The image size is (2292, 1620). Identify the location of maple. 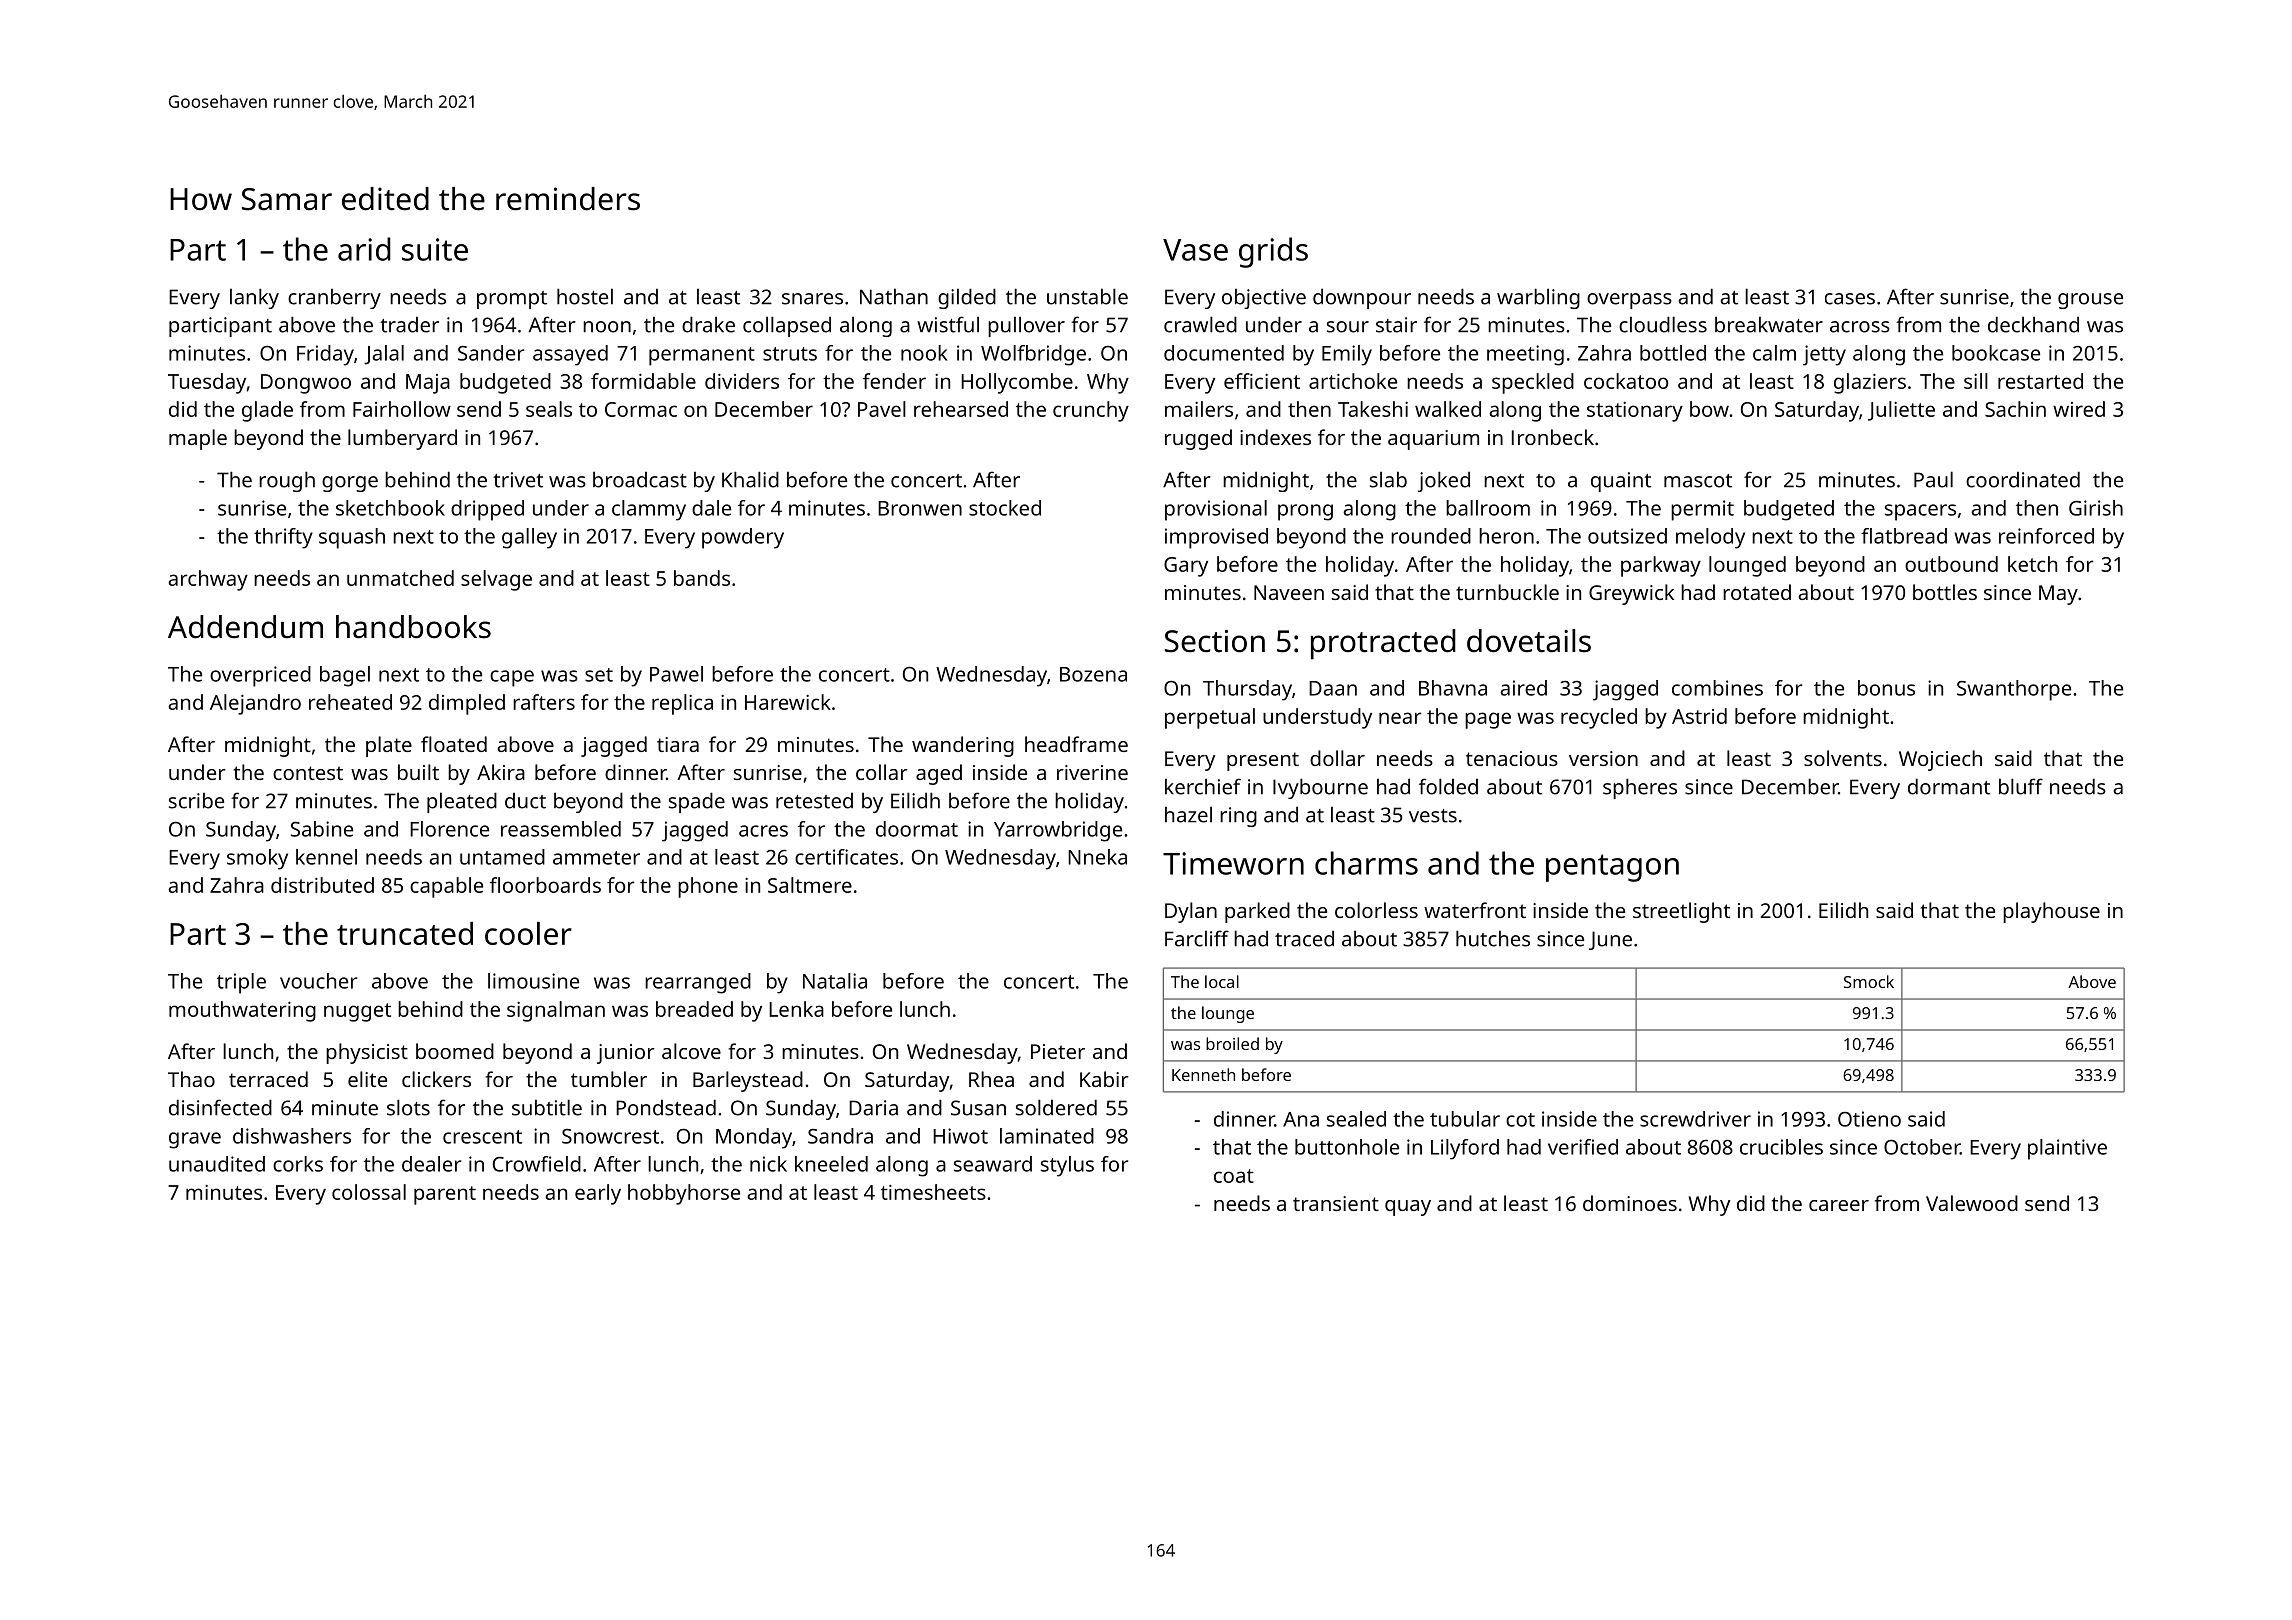
(198, 439).
